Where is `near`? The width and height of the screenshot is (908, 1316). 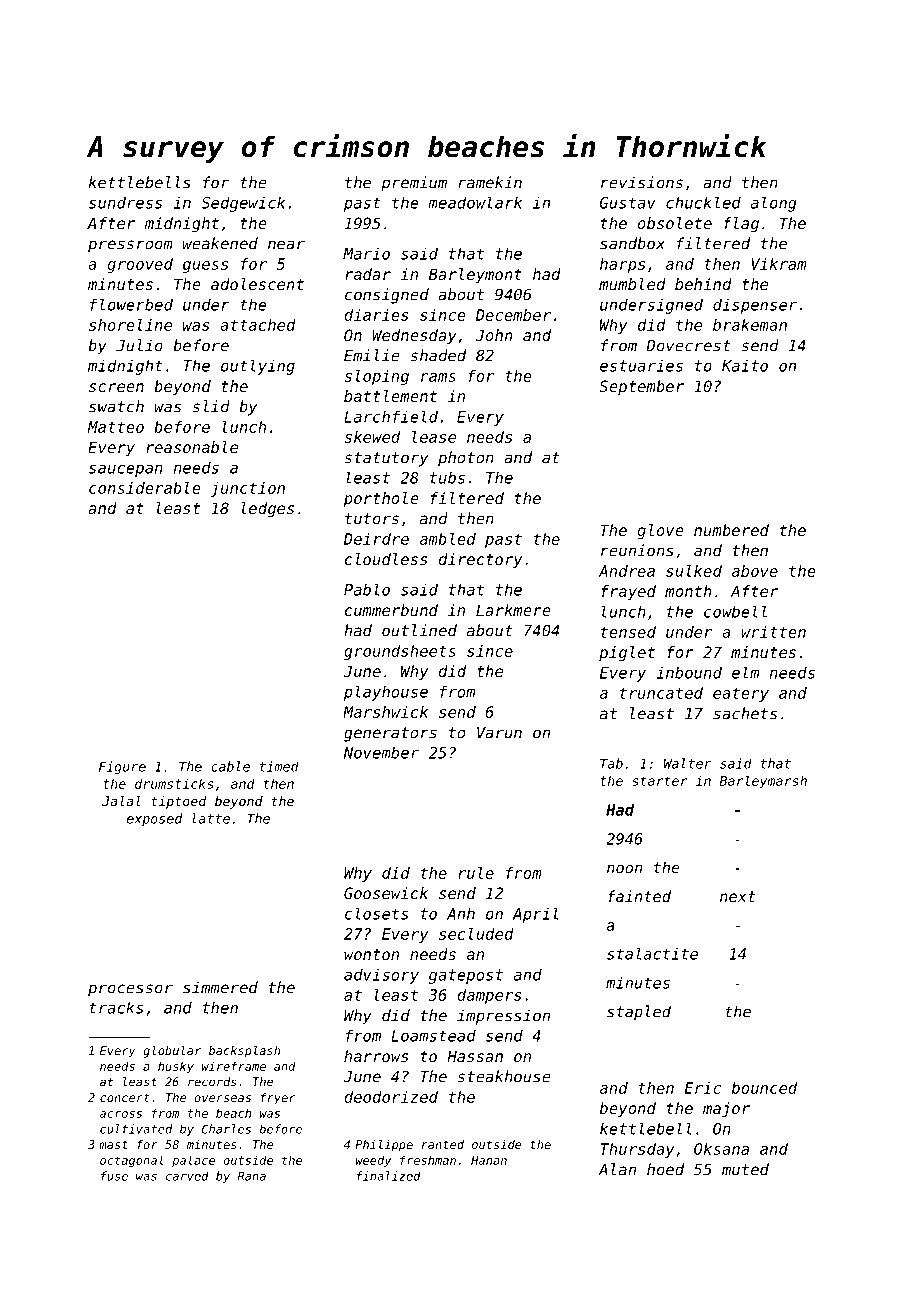 near is located at coordinates (286, 245).
